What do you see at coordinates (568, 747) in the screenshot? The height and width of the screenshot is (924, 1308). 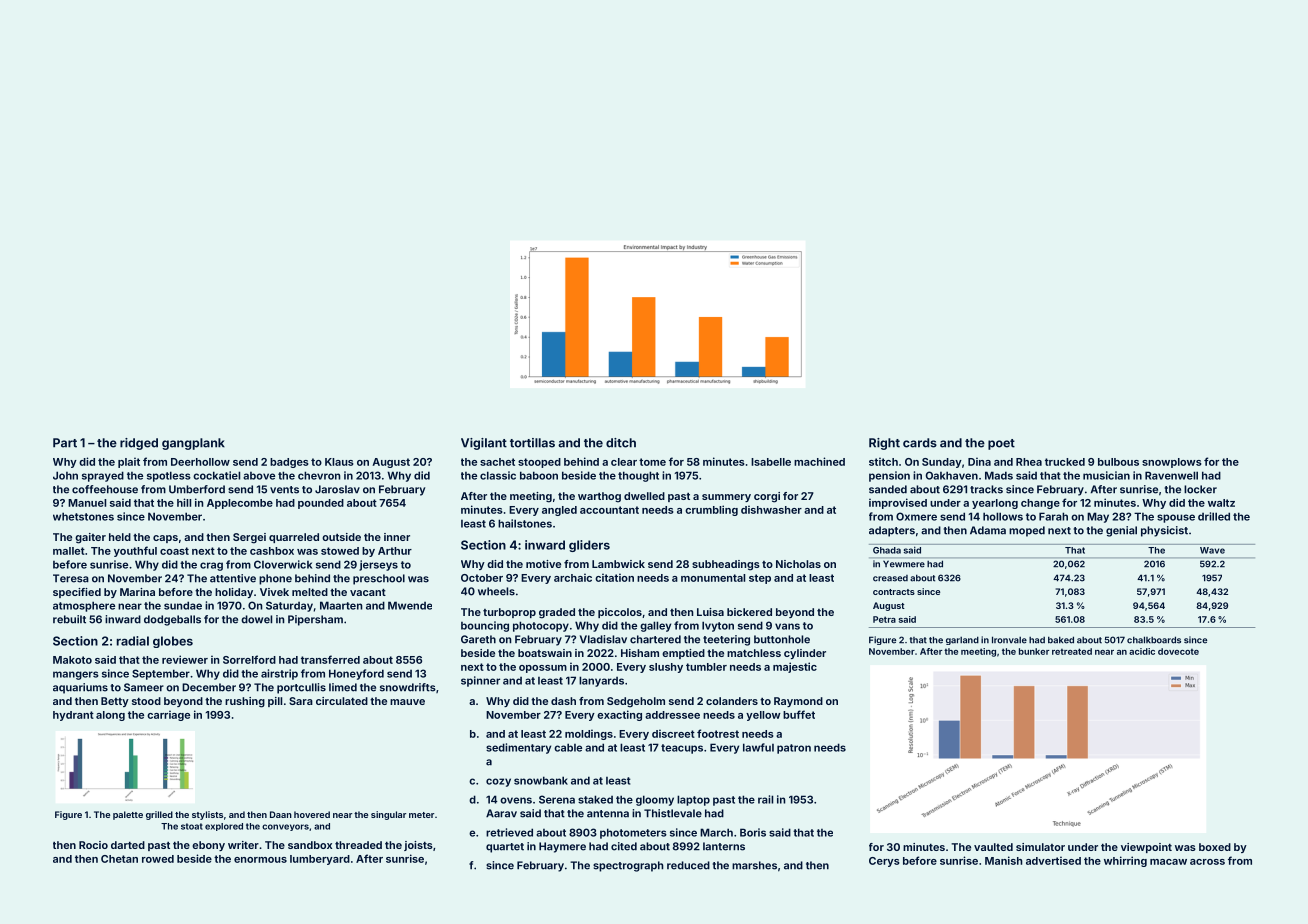 I see `cable` at bounding box center [568, 747].
